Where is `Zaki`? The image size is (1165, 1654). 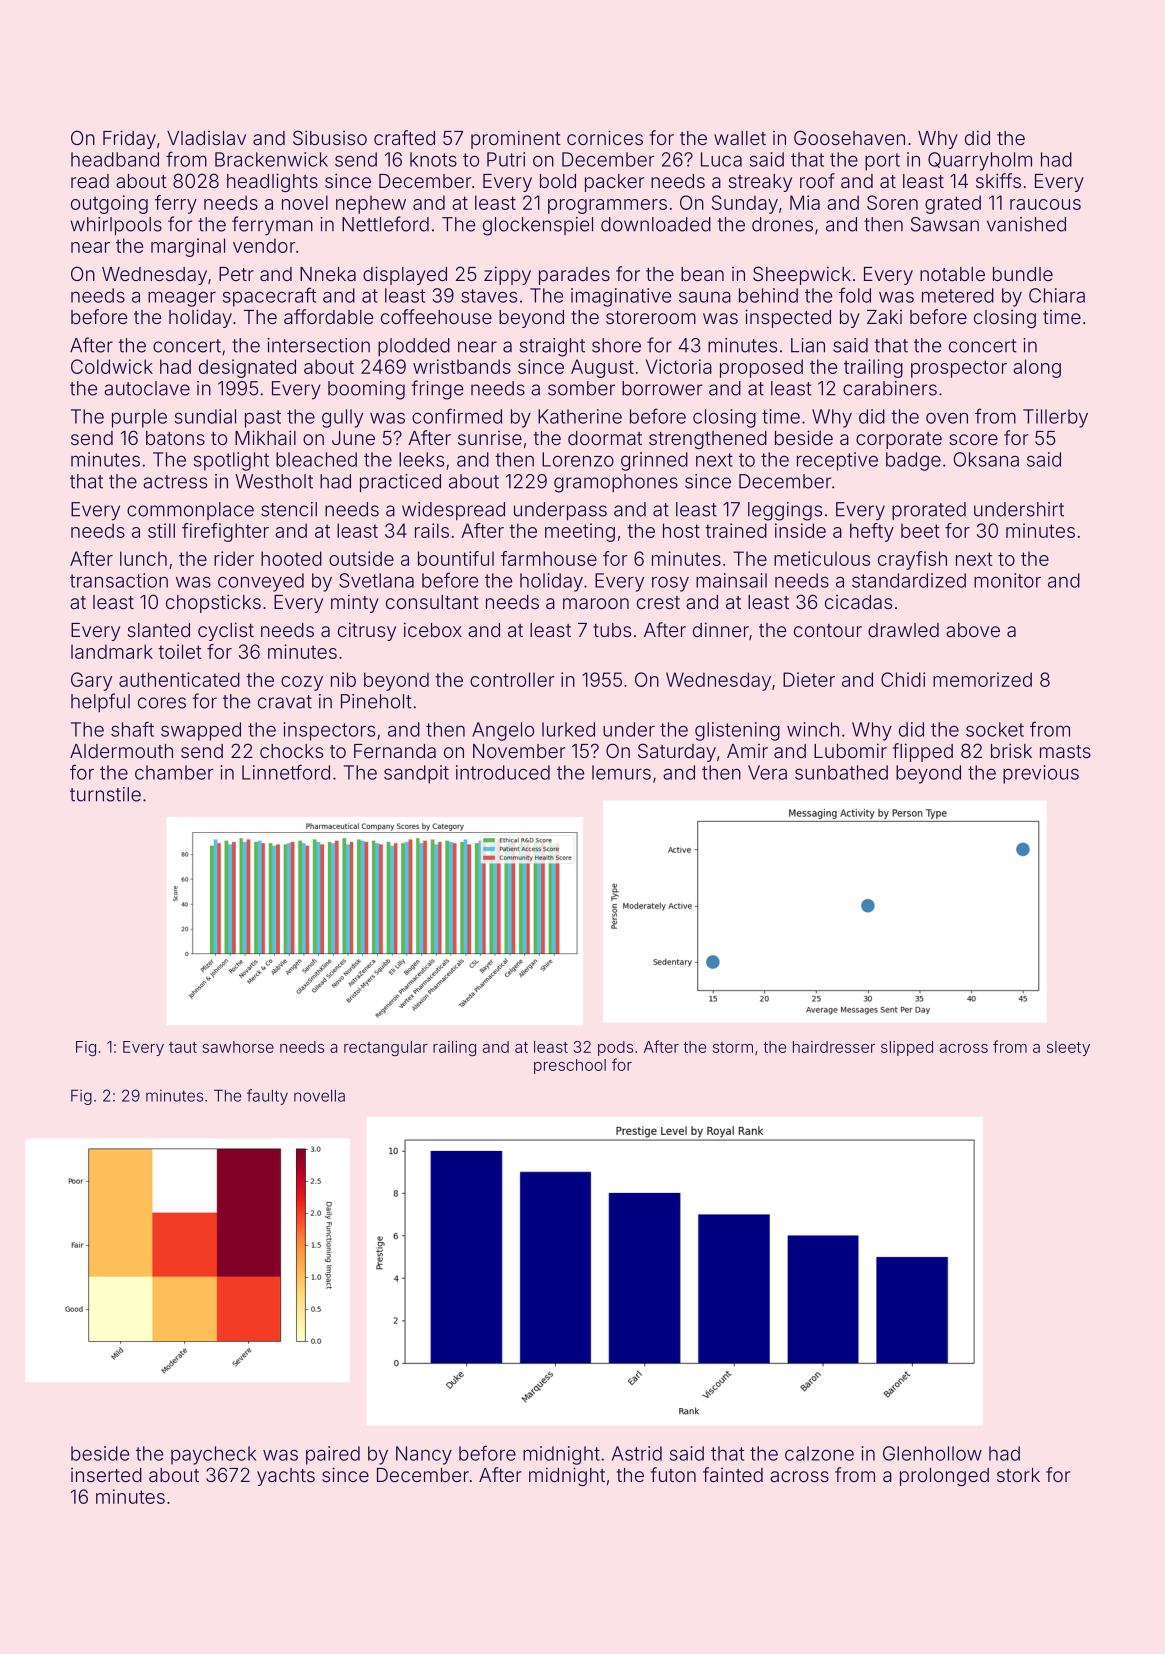 Zaki is located at coordinates (884, 317).
